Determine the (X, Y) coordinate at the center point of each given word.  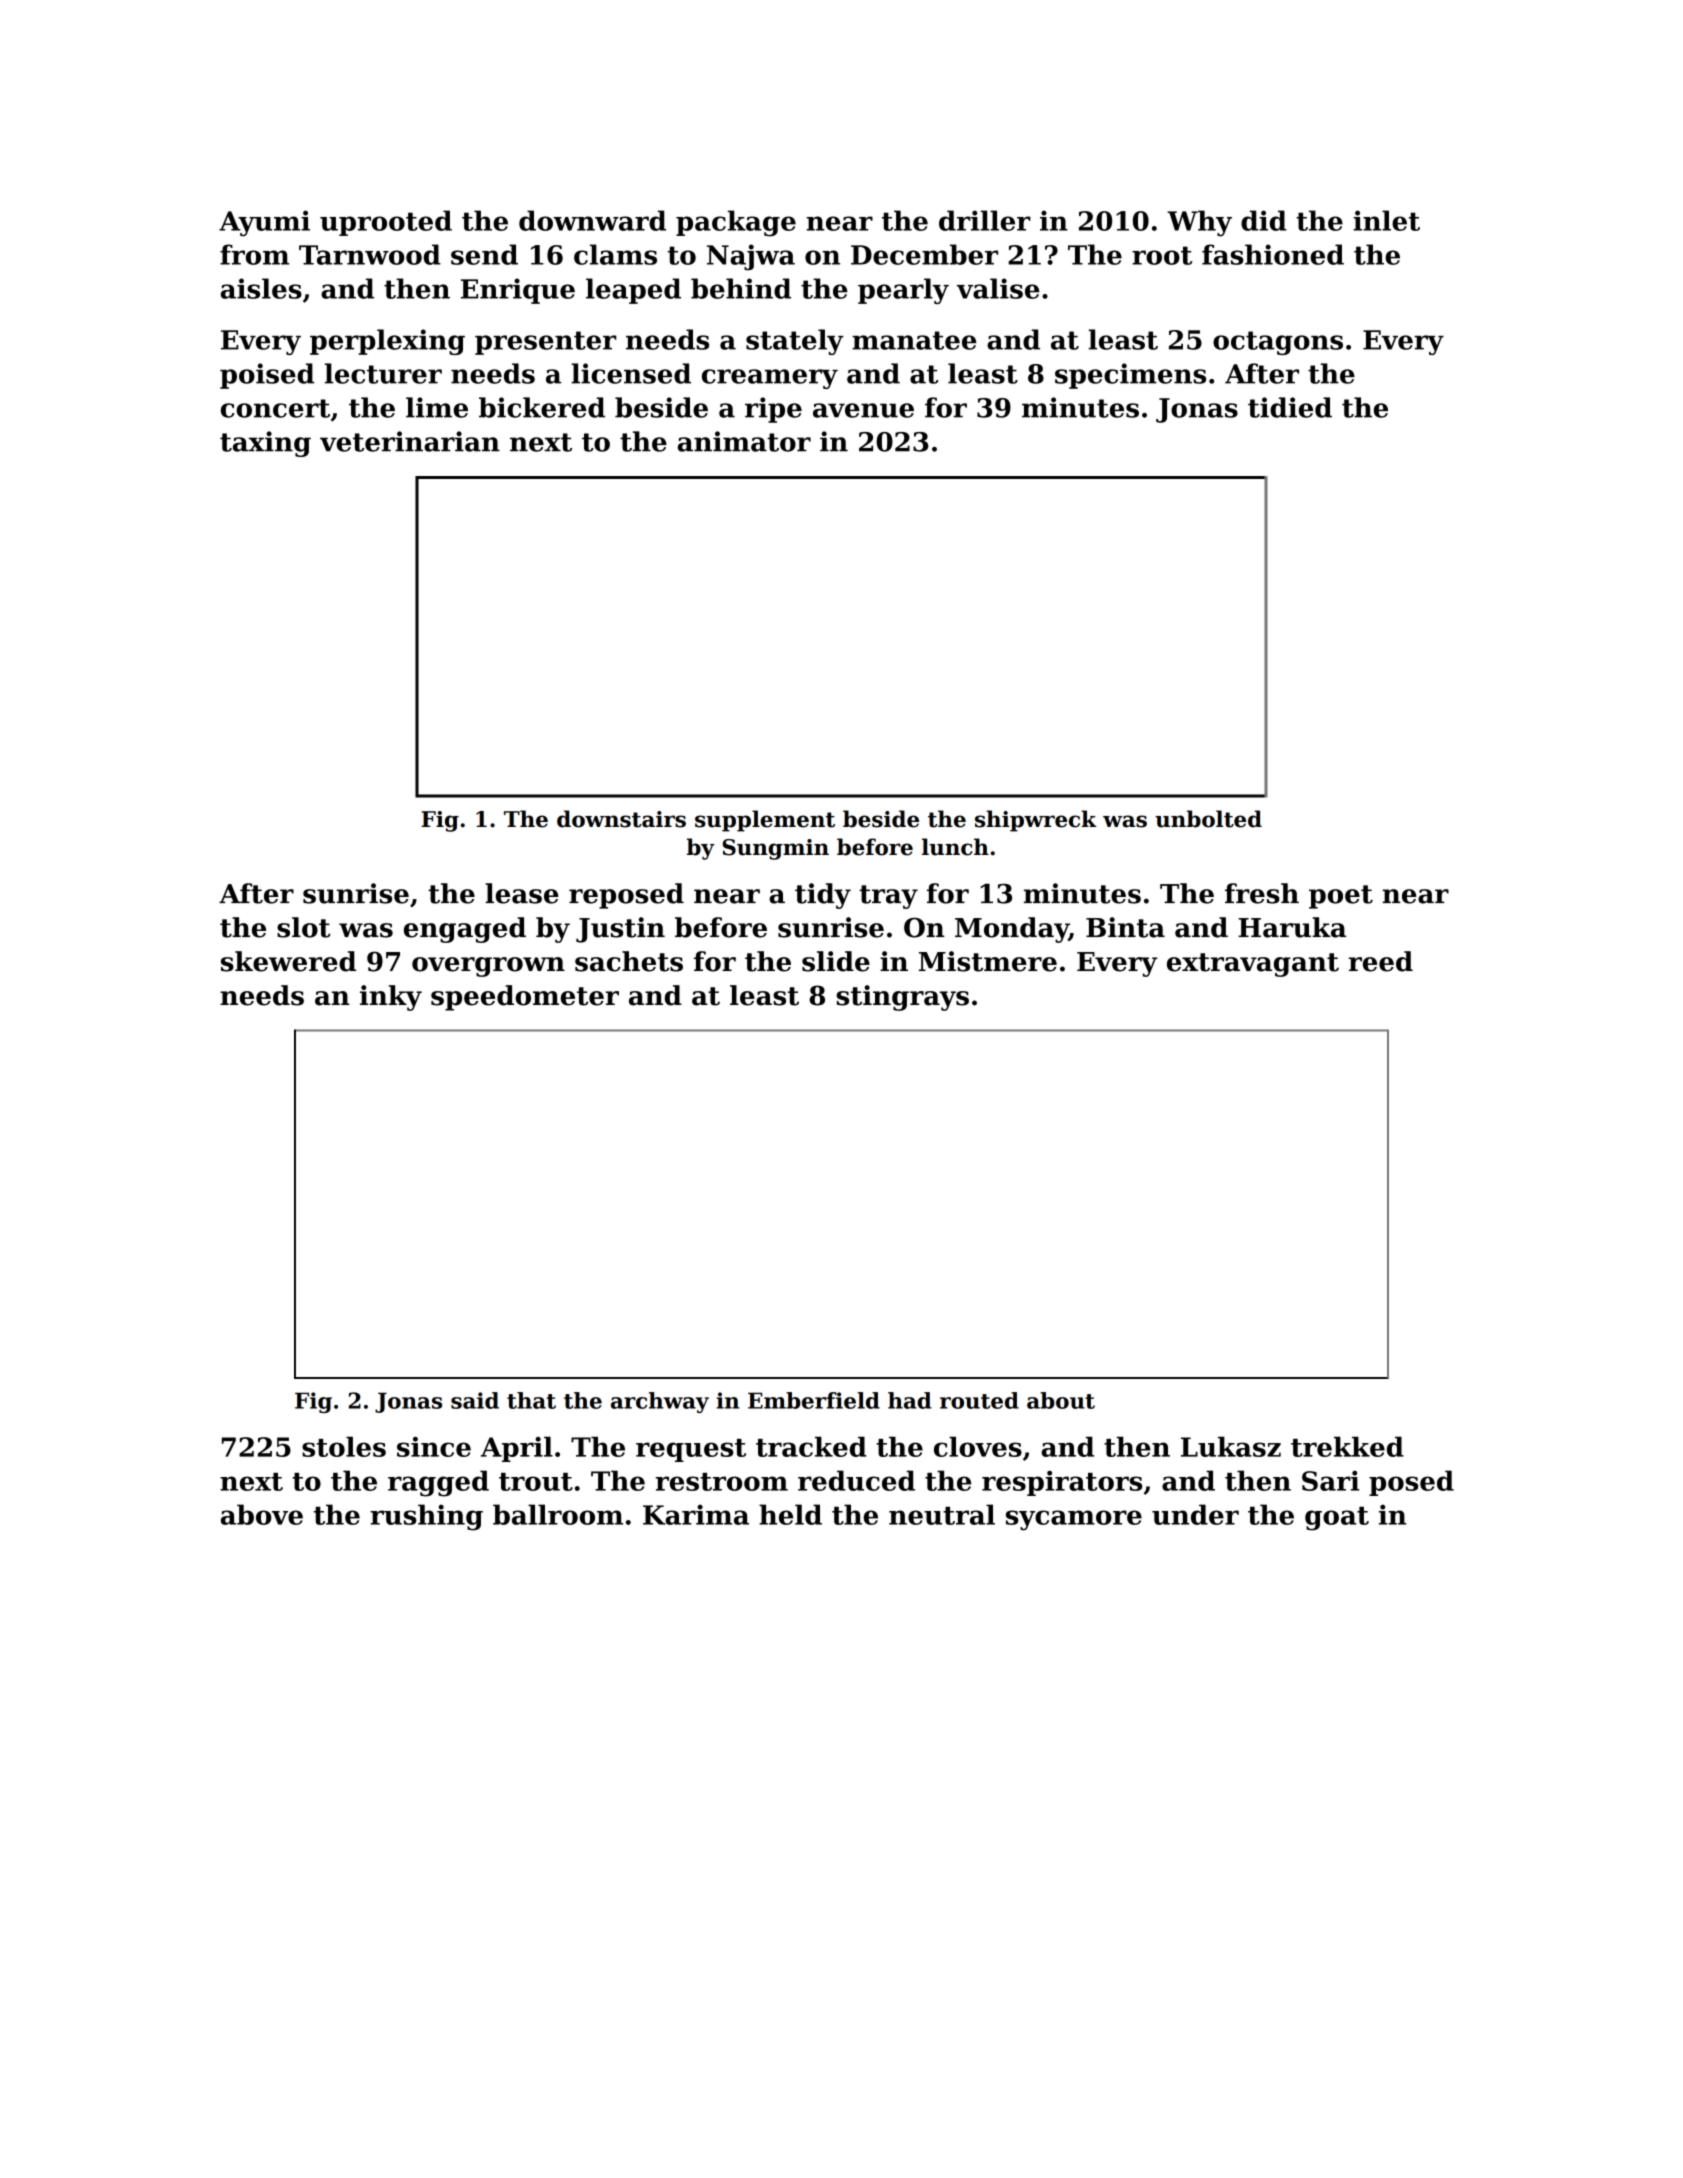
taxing (265, 444)
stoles (344, 1446)
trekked (1347, 1446)
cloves (978, 1446)
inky (391, 998)
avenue (863, 410)
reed (1381, 961)
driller (985, 220)
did (1264, 220)
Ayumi (264, 223)
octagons (1278, 343)
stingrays (902, 998)
